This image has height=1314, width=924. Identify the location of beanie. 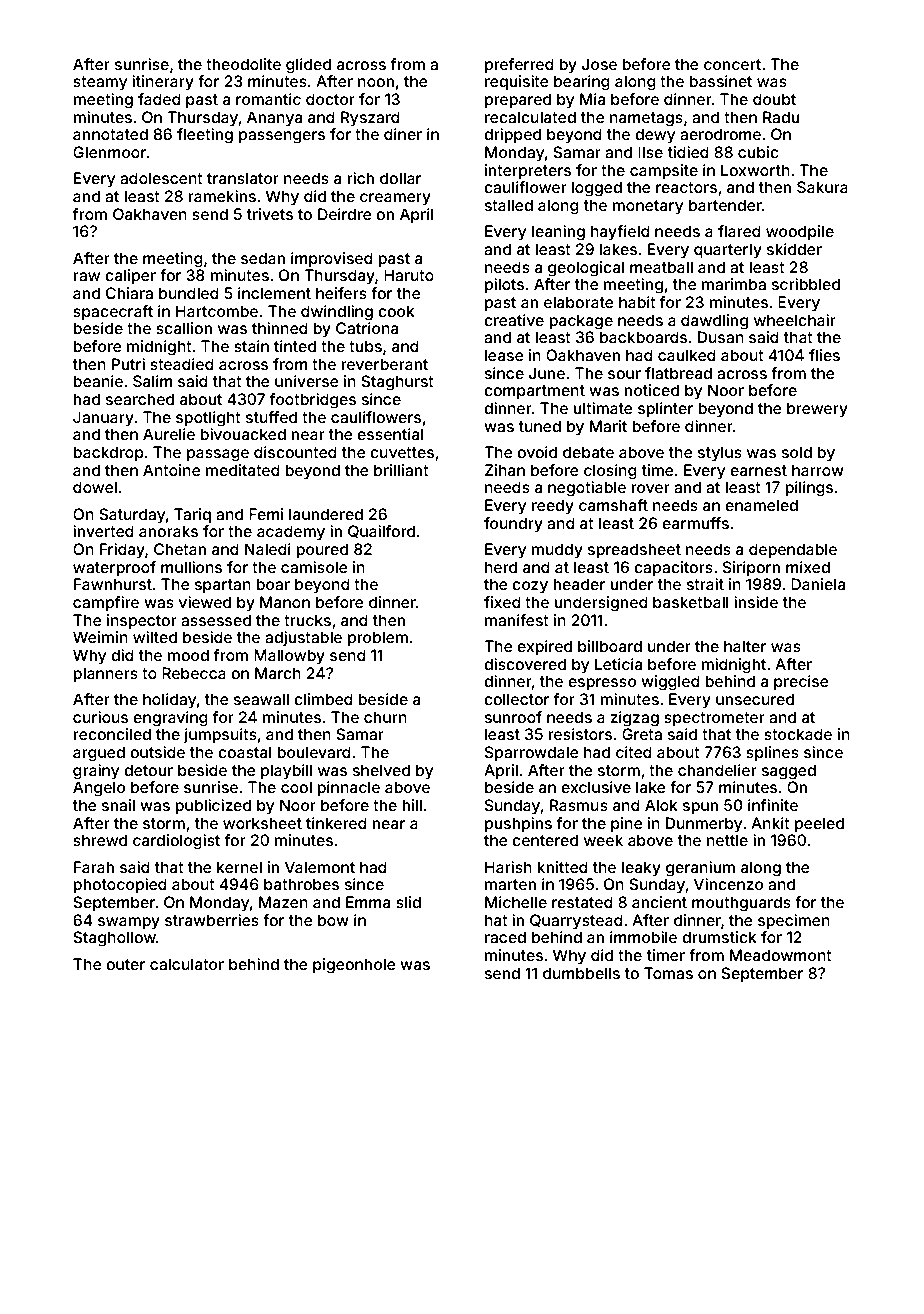
(98, 381).
